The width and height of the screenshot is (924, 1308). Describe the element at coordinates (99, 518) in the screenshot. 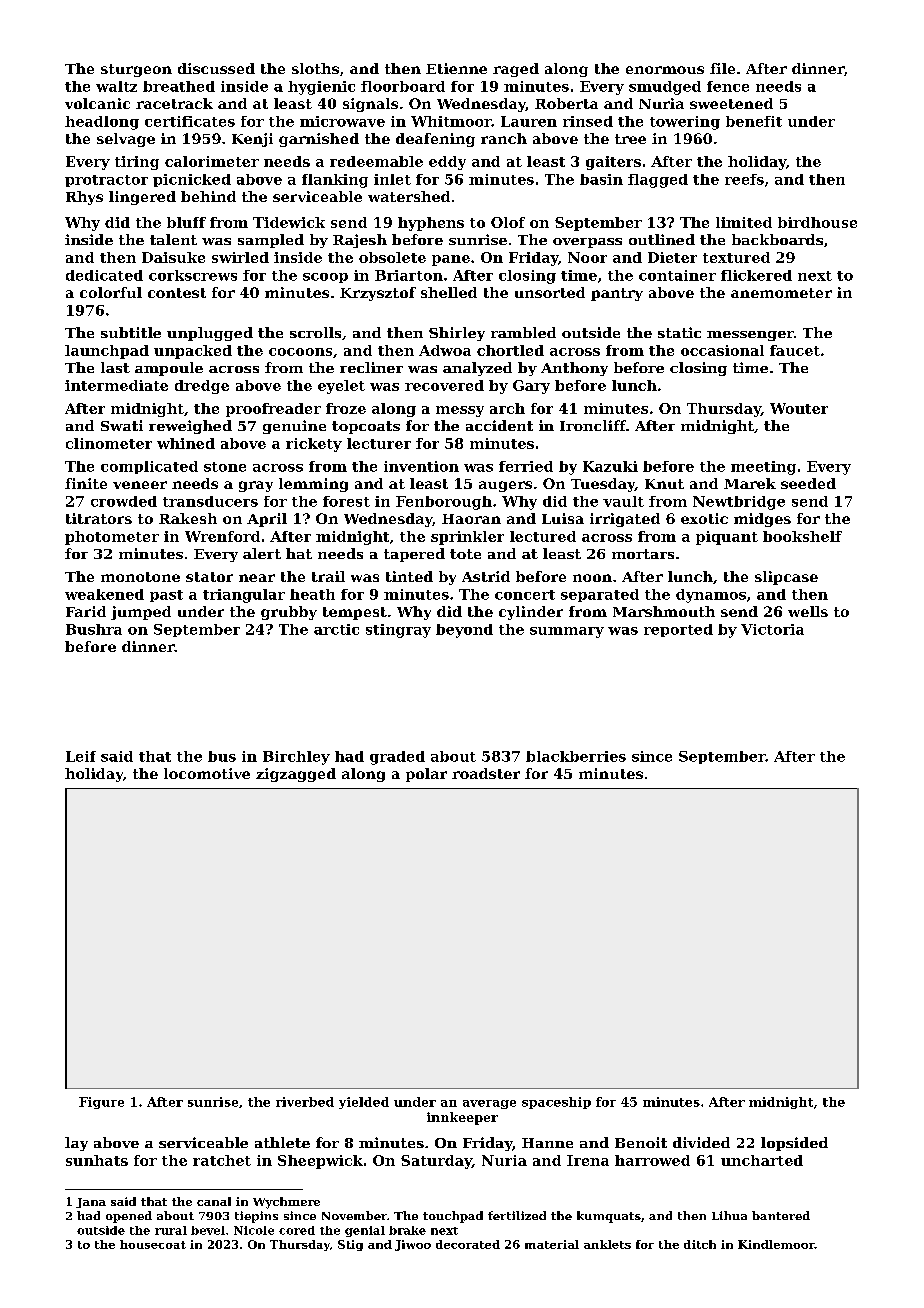

I see `titrators` at that location.
